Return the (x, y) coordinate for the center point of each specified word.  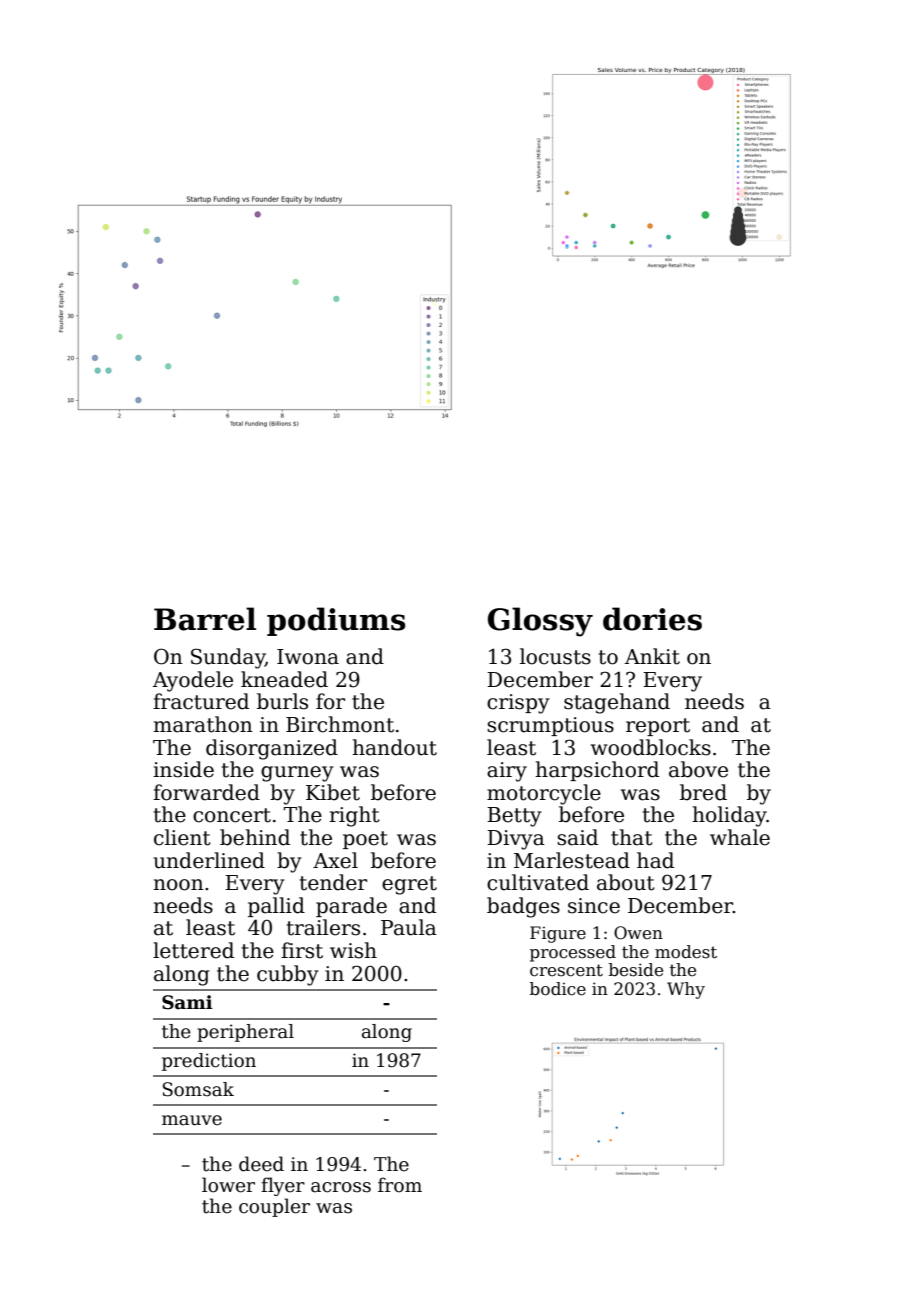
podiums (336, 621)
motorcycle (544, 794)
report (658, 727)
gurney (297, 774)
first (302, 950)
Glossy (540, 622)
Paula (409, 927)
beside (636, 970)
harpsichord (597, 771)
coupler (274, 1207)
